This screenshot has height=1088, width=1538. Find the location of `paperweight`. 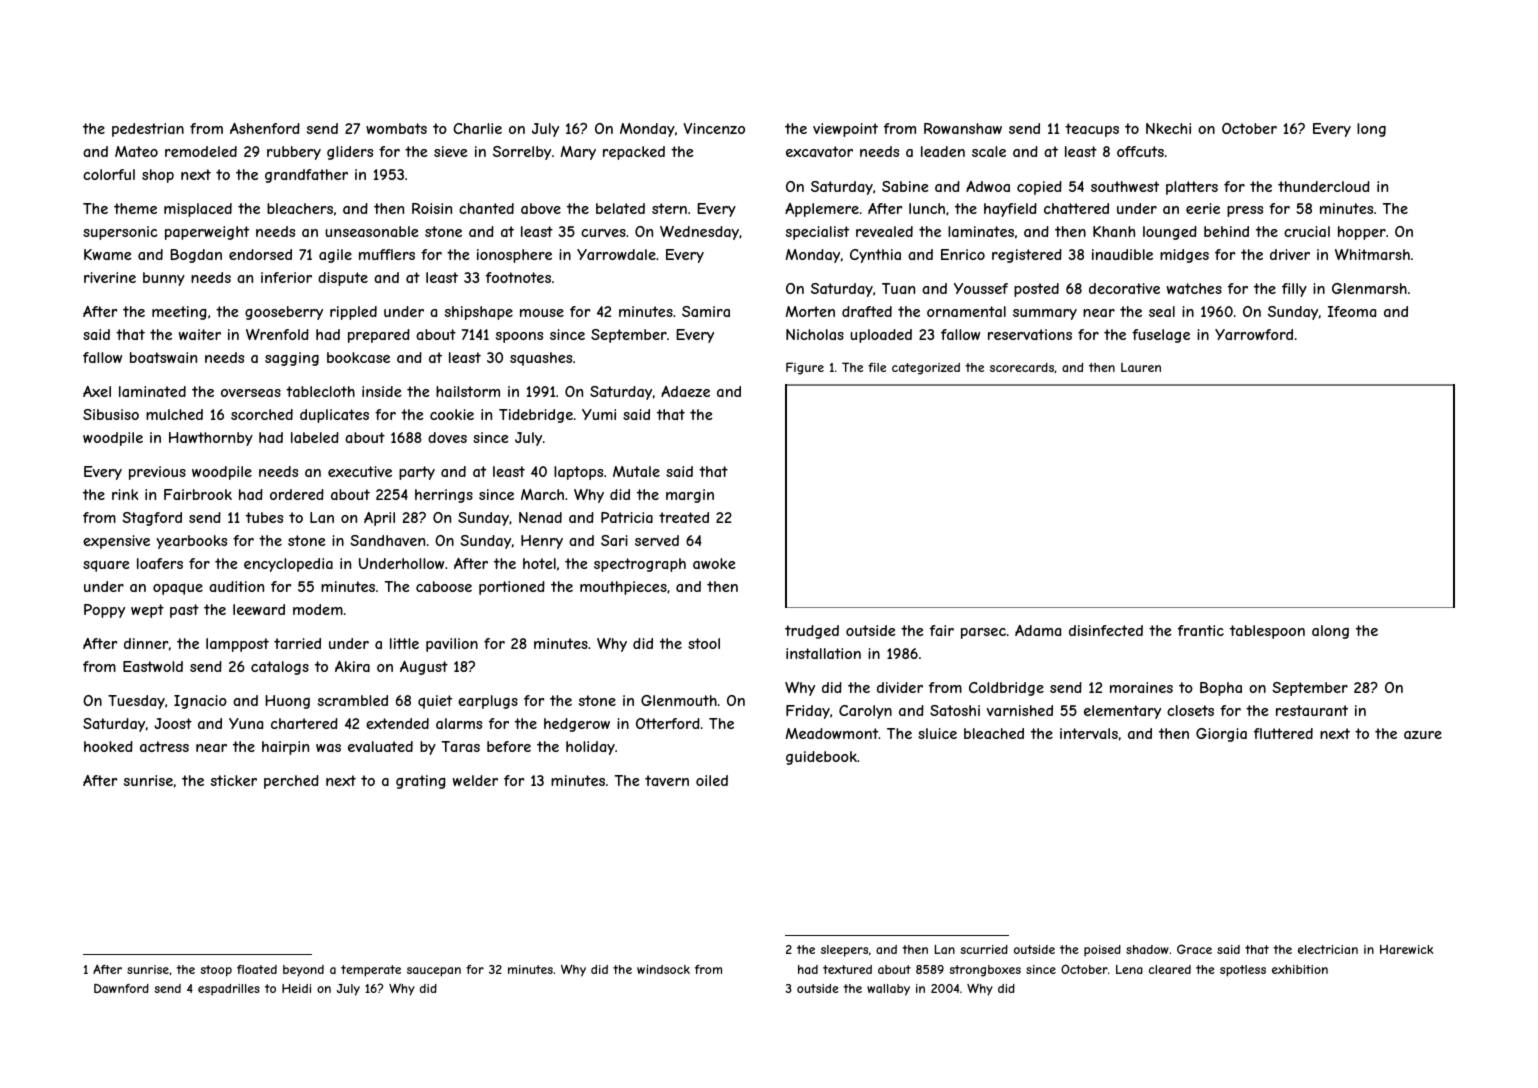

paperweight is located at coordinates (207, 233).
